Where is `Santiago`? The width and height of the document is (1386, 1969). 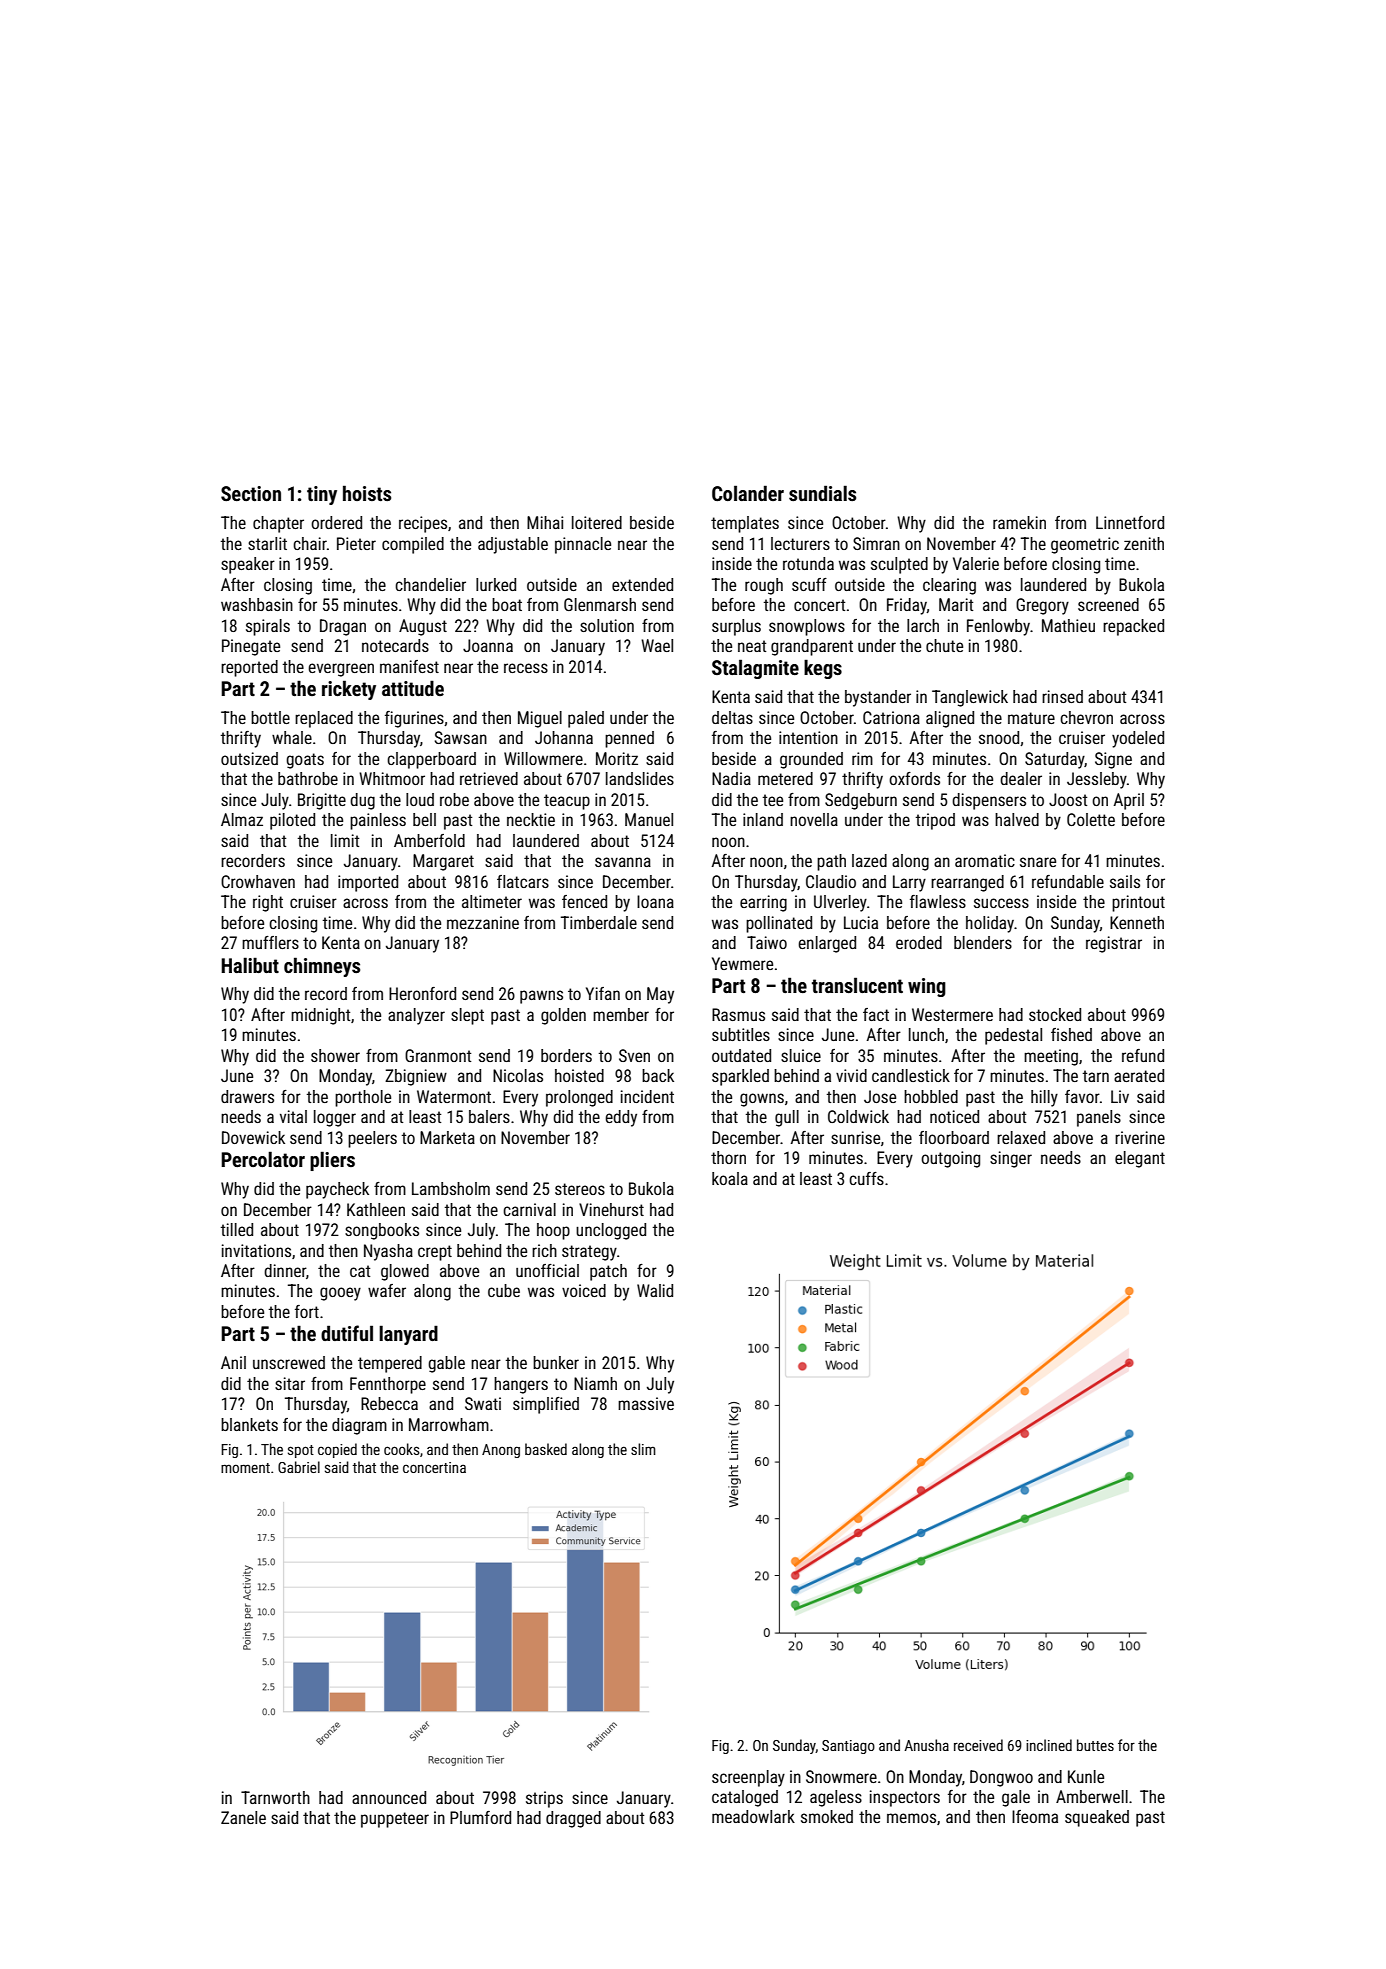
Santiago is located at coordinates (848, 1747).
